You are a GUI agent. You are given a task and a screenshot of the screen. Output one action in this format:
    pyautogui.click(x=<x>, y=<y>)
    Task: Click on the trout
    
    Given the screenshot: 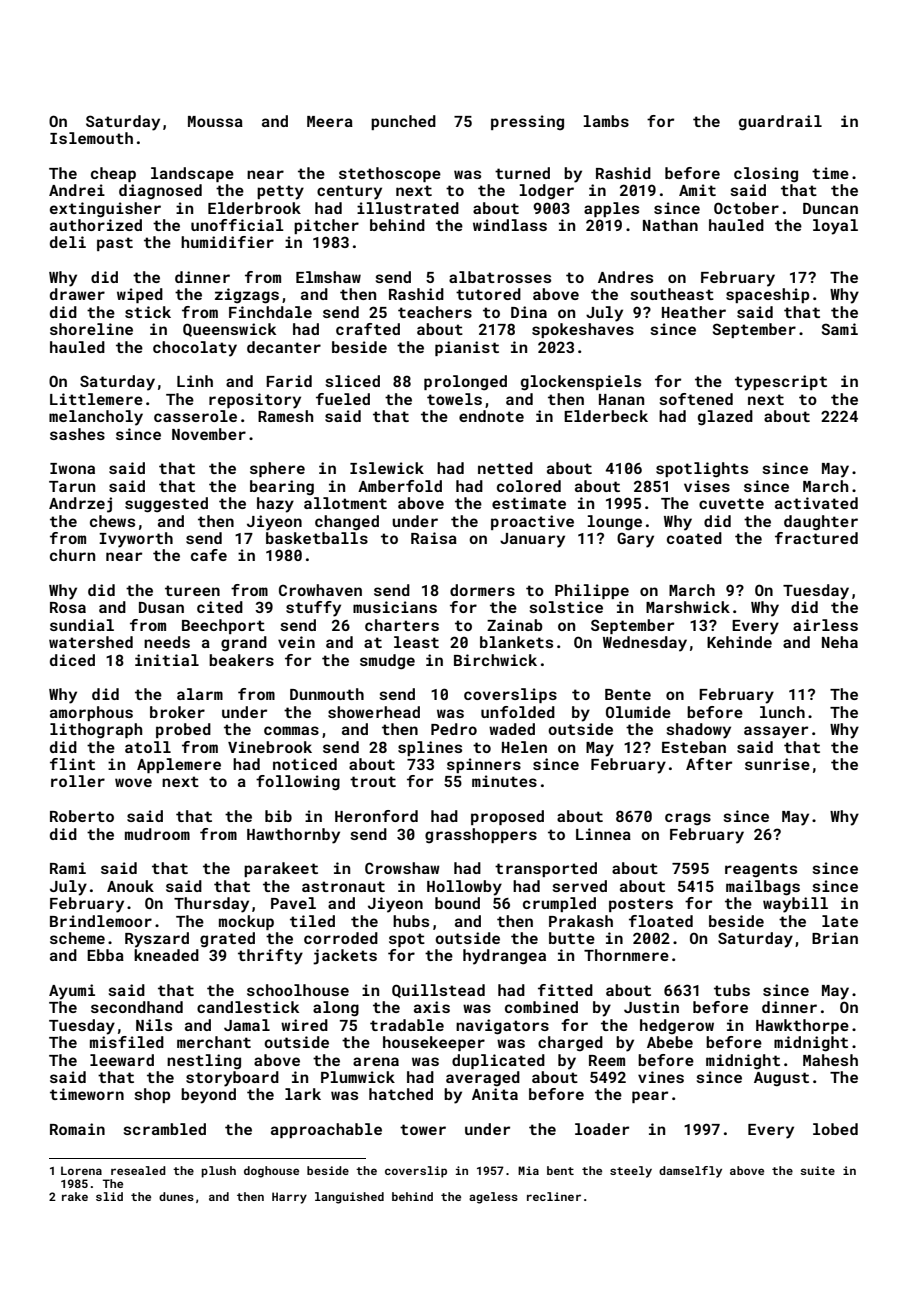 What is the action you would take?
    pyautogui.click(x=373, y=781)
